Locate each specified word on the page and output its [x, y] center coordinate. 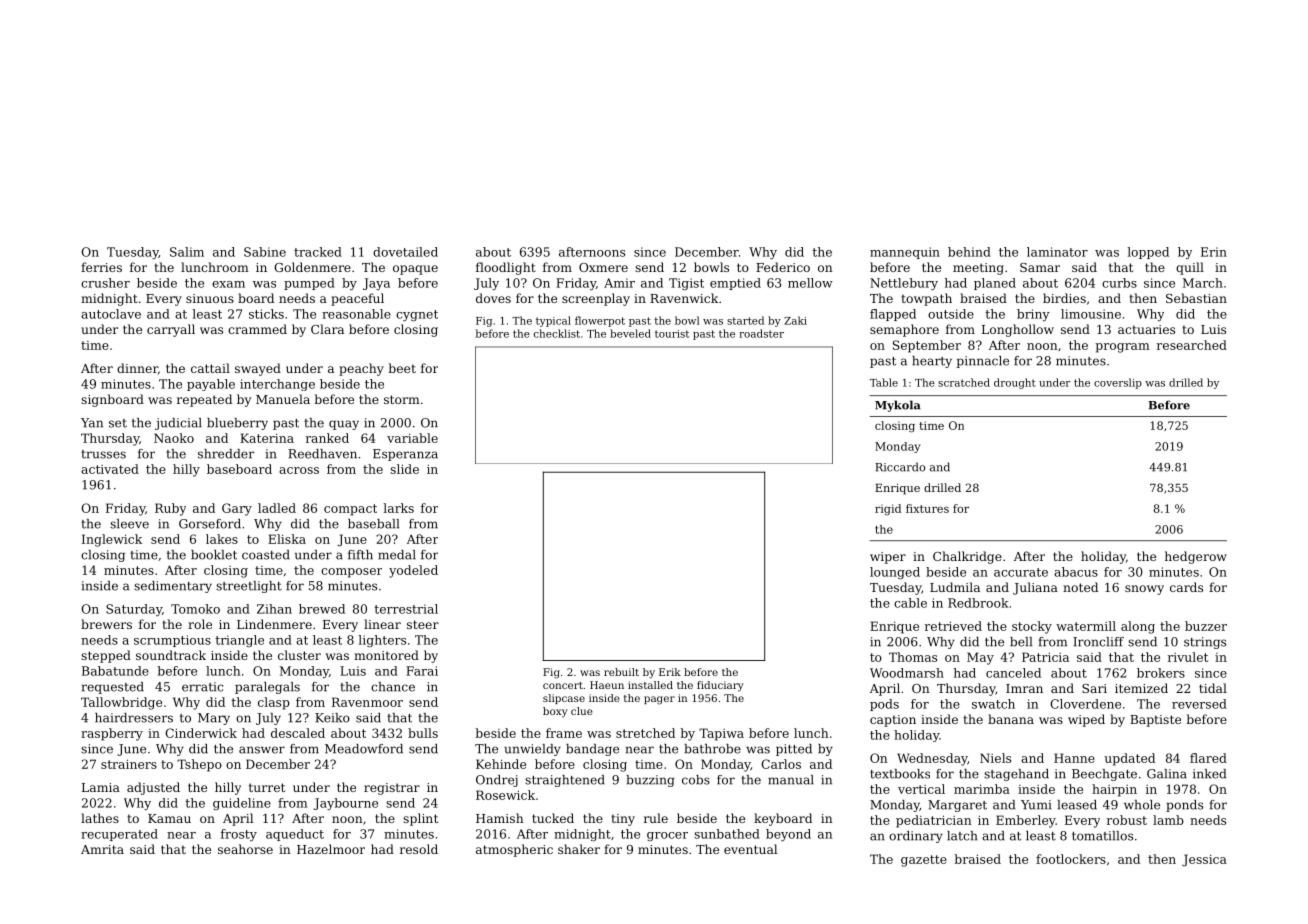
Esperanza [405, 455]
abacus [1076, 572]
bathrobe [712, 749]
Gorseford [210, 524]
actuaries [1146, 329]
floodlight [506, 268]
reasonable [356, 314]
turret [267, 787]
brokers [1161, 673]
